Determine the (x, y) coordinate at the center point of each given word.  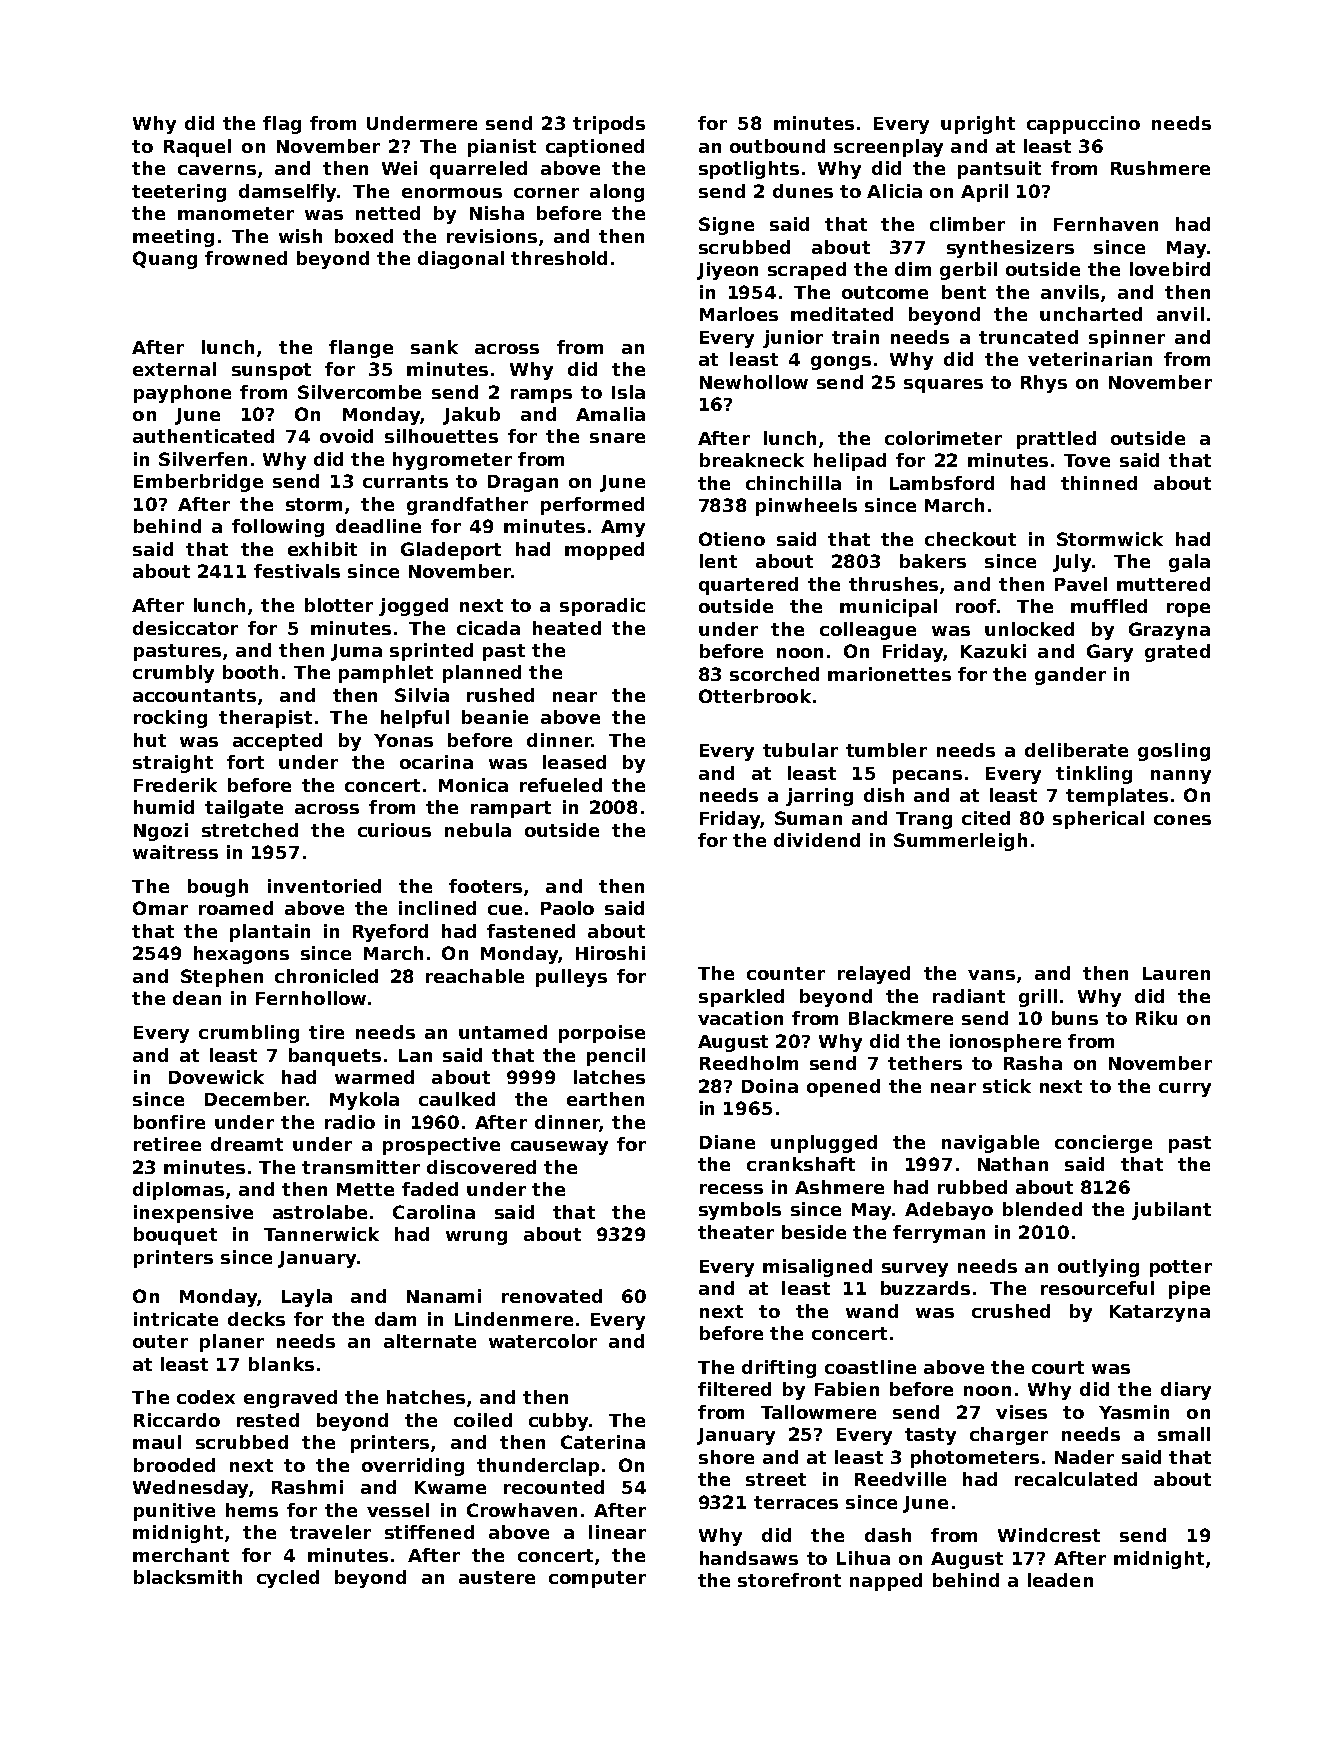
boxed (364, 236)
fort (245, 762)
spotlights (749, 170)
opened (843, 1088)
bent (964, 292)
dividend (817, 840)
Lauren (1176, 973)
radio (350, 1122)
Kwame (450, 1487)
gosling (1174, 752)
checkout (970, 539)
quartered (748, 586)
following (278, 528)
